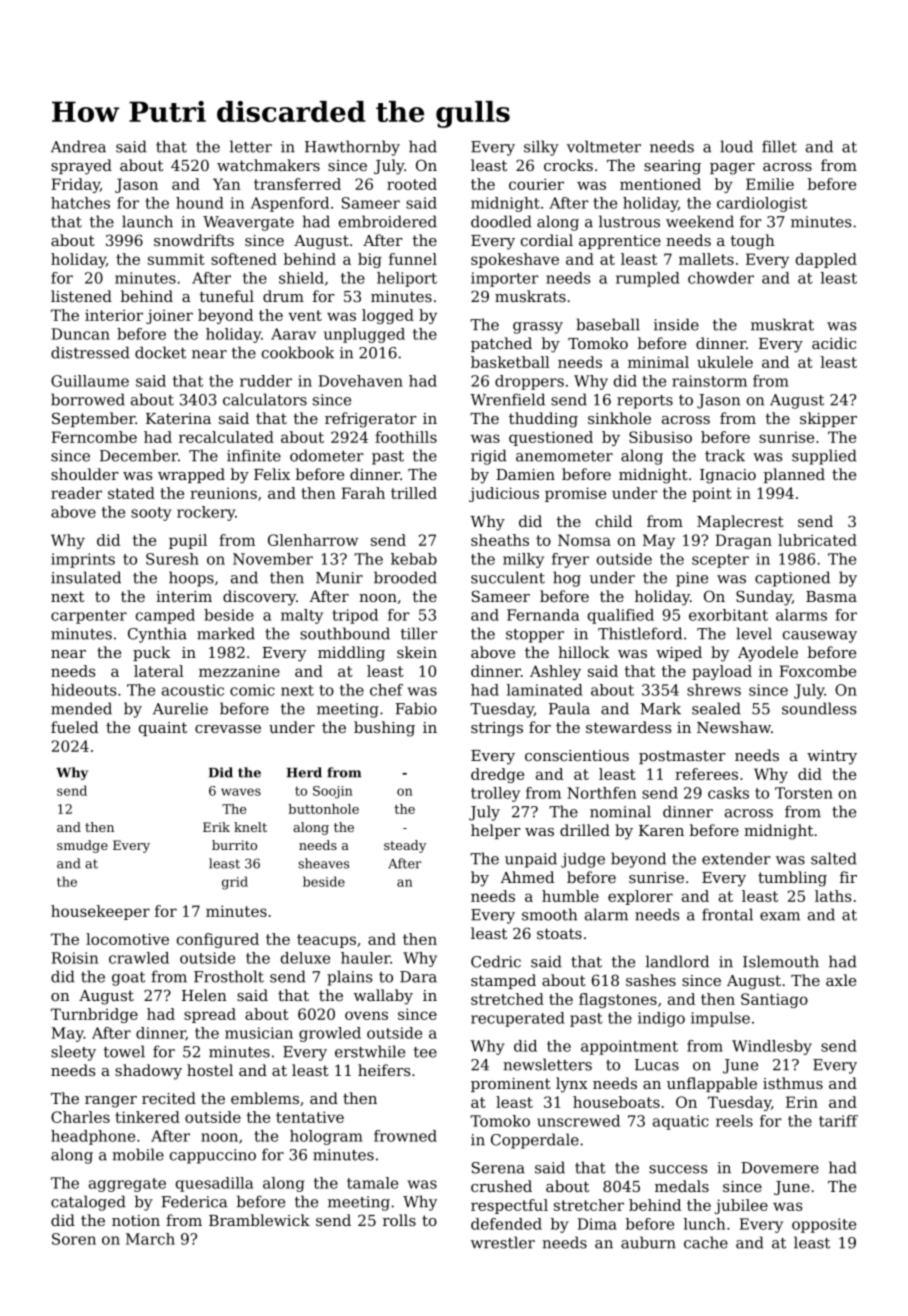 This screenshot has width=908, height=1316. I want to click on cataloged, so click(88, 1203).
